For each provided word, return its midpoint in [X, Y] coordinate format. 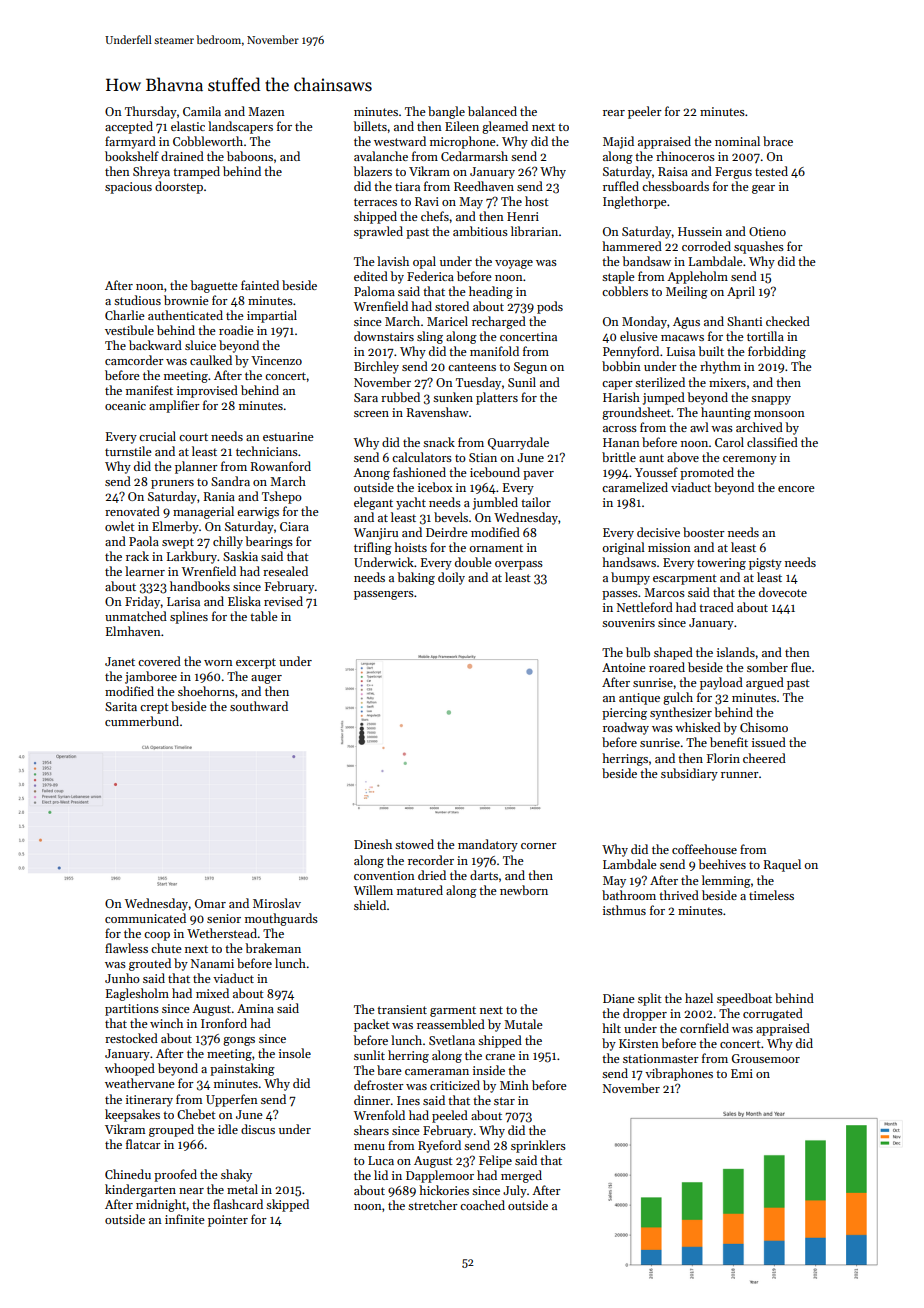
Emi [742, 1073]
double [473, 562]
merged [521, 1176]
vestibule [129, 330]
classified [772, 442]
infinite [185, 1219]
